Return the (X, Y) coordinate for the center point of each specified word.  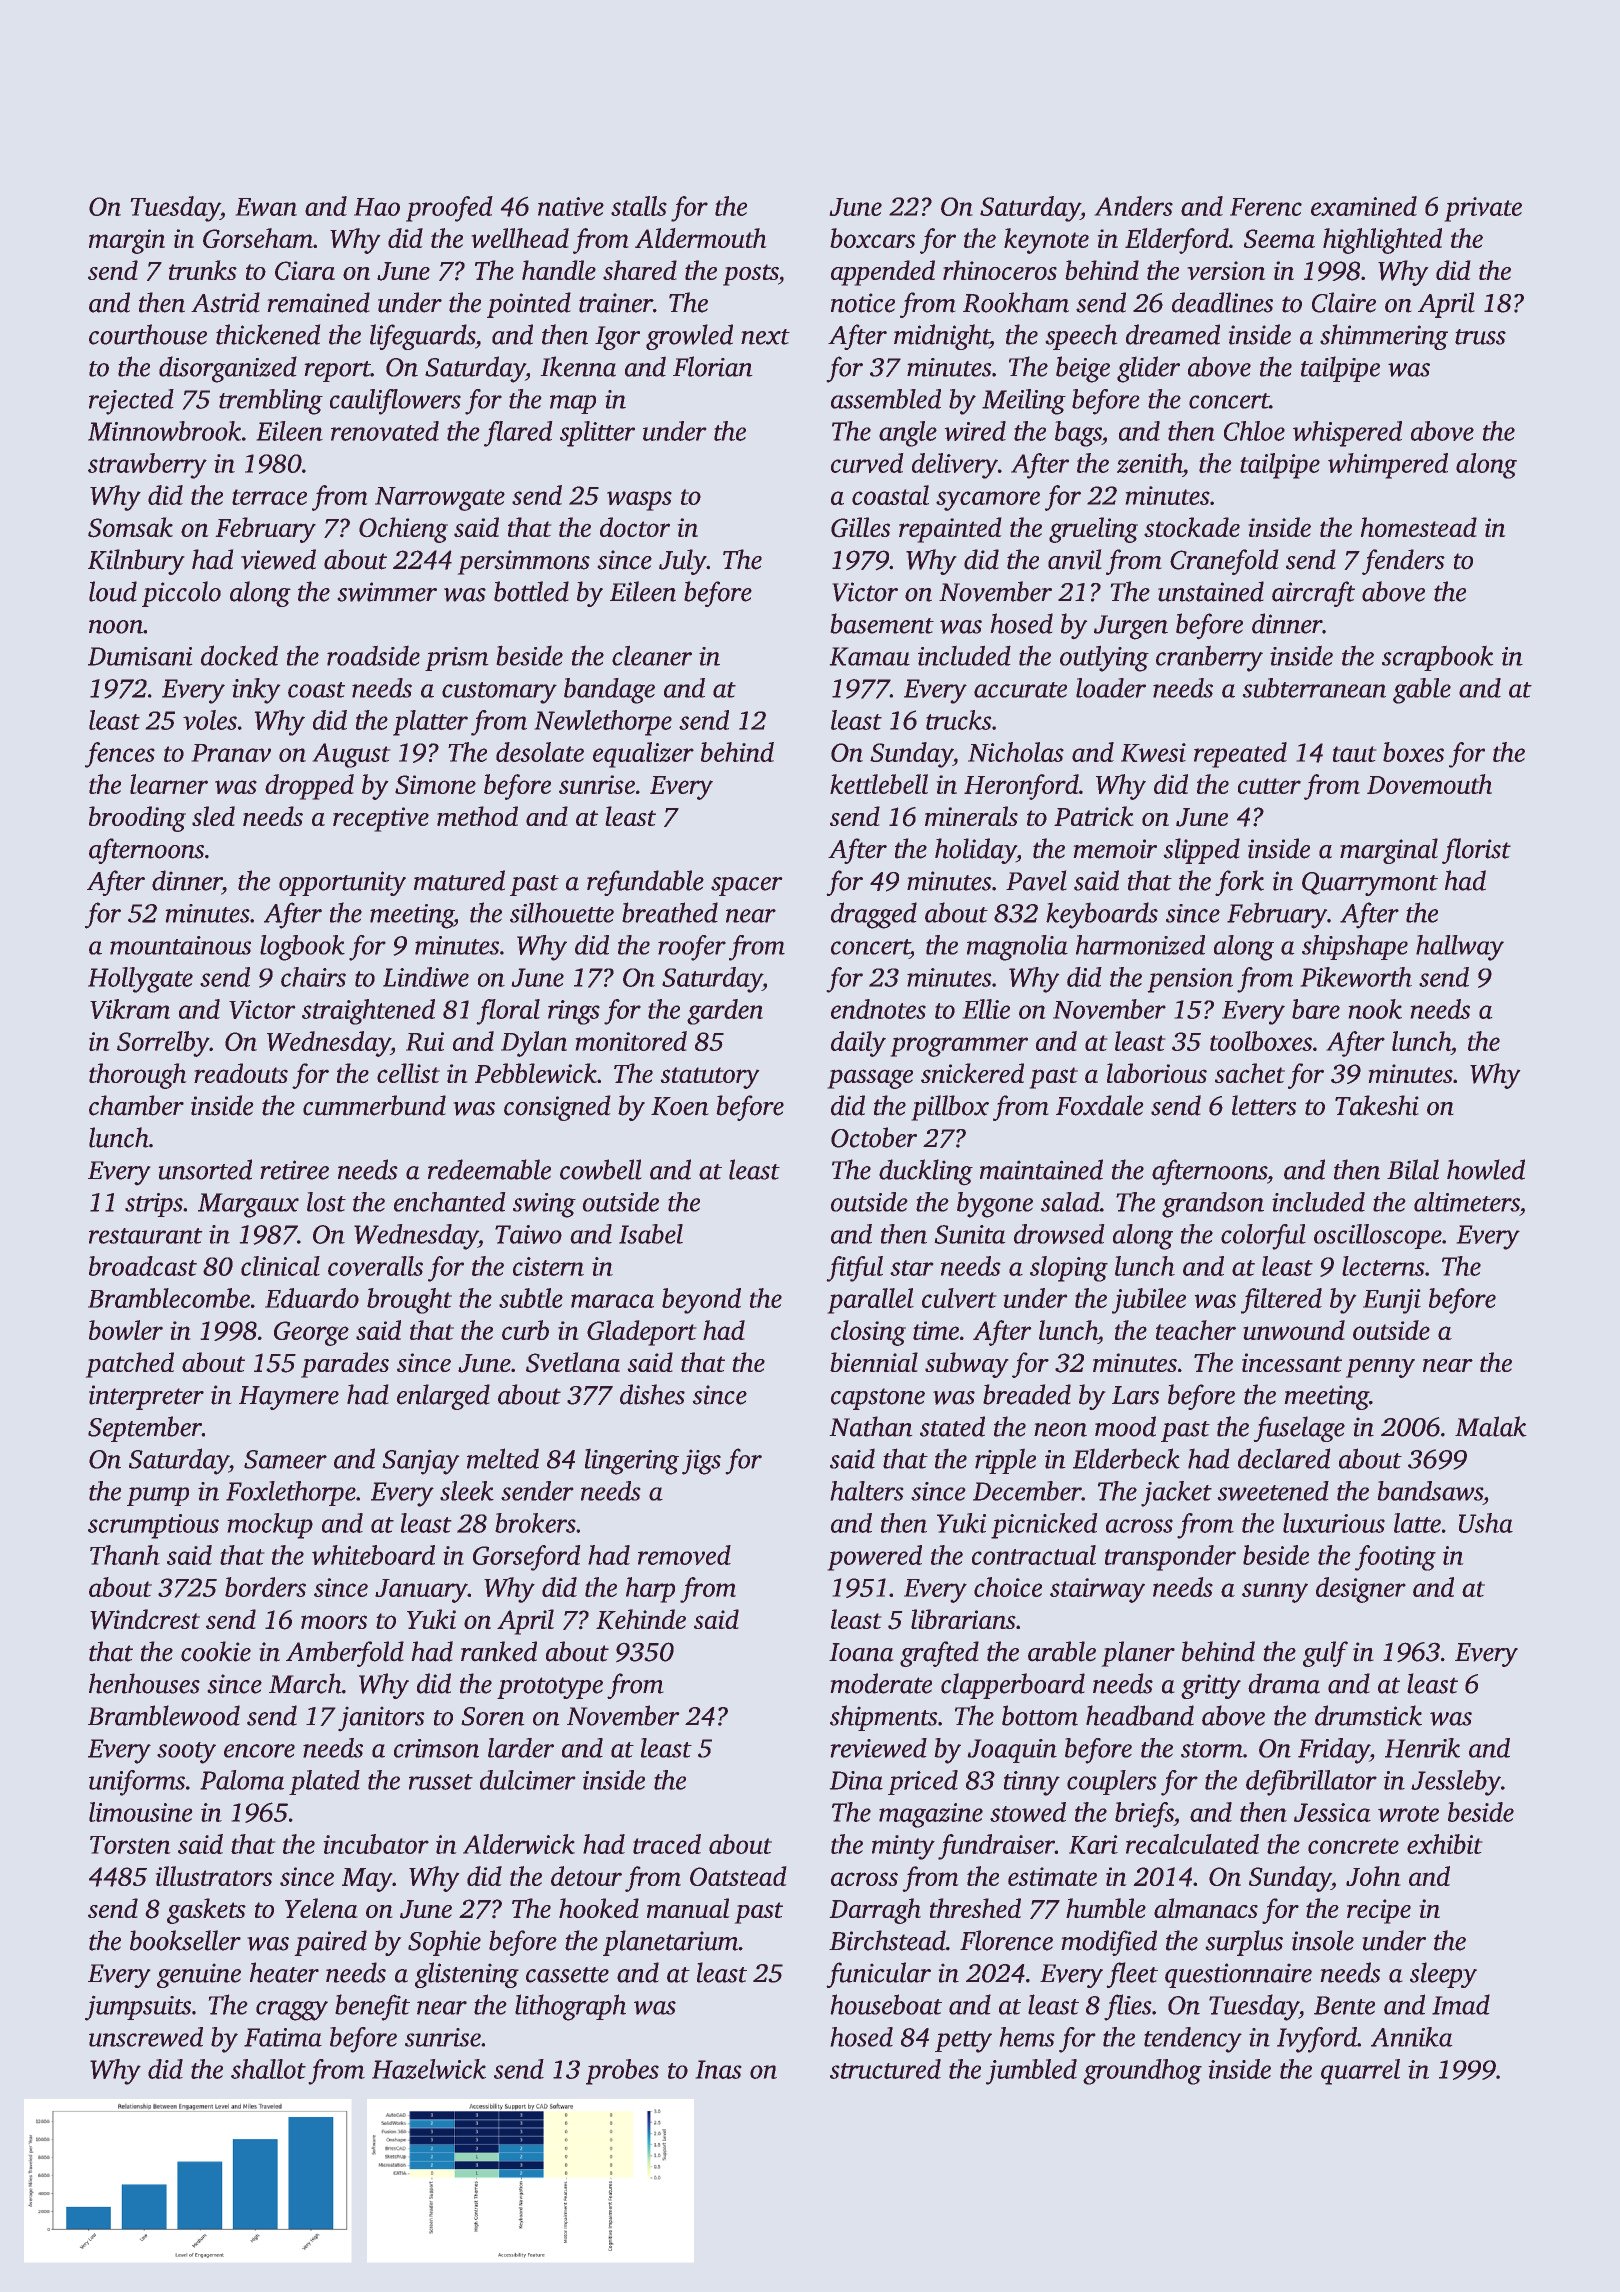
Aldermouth (701, 238)
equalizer (643, 755)
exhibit (1445, 1844)
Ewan (266, 207)
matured (459, 880)
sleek (467, 1491)
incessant (1292, 1362)
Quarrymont (1370, 884)
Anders (1133, 206)
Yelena (321, 1908)
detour (586, 1876)
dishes (652, 1394)
